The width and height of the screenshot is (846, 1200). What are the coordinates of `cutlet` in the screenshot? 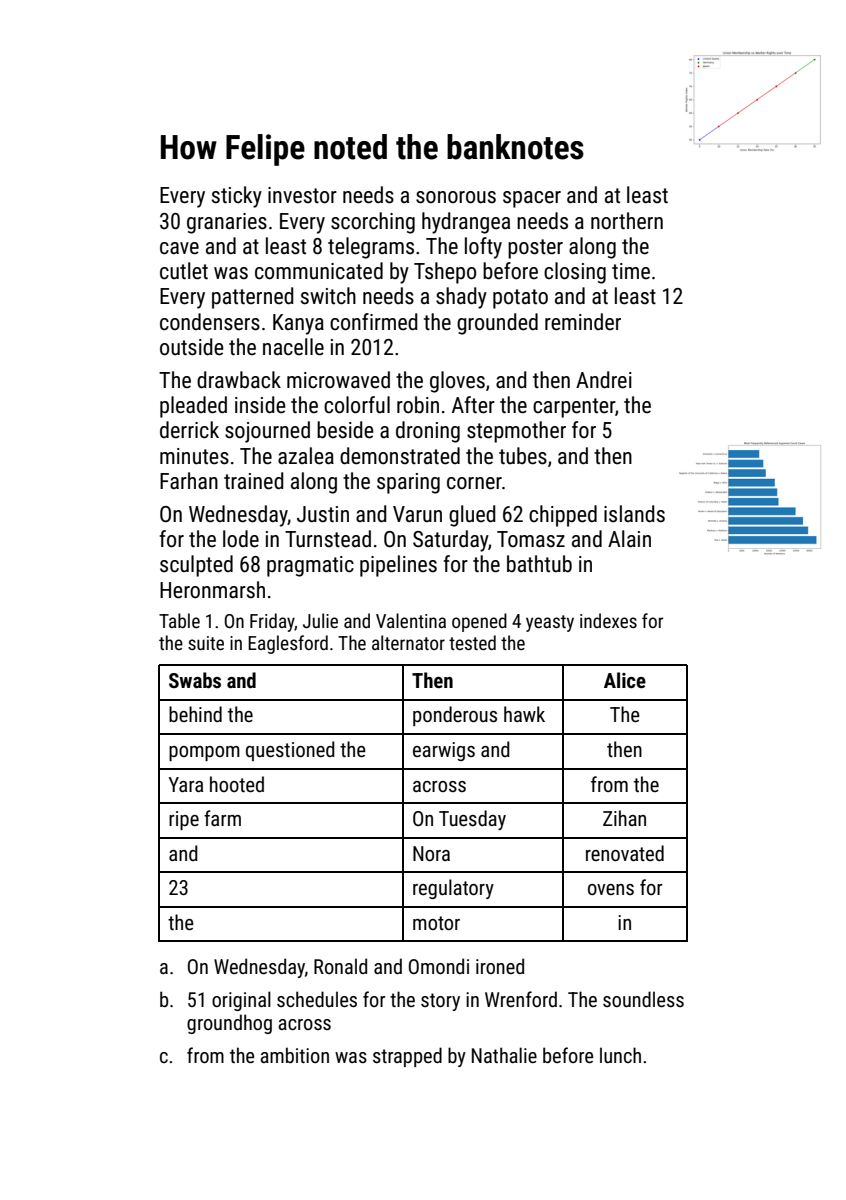 It's located at (184, 271).
